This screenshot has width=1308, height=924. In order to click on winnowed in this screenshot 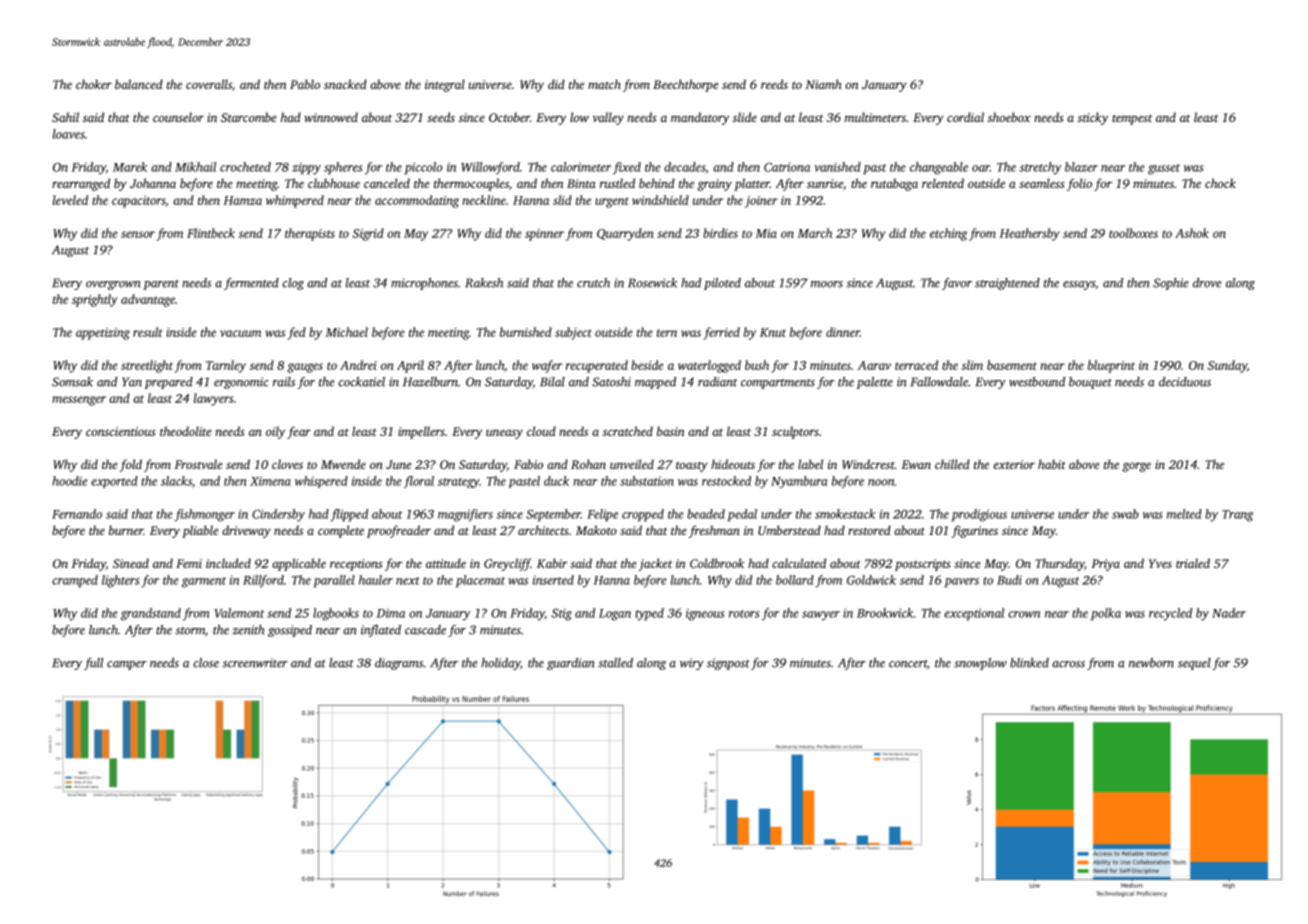, I will do `click(331, 117)`.
